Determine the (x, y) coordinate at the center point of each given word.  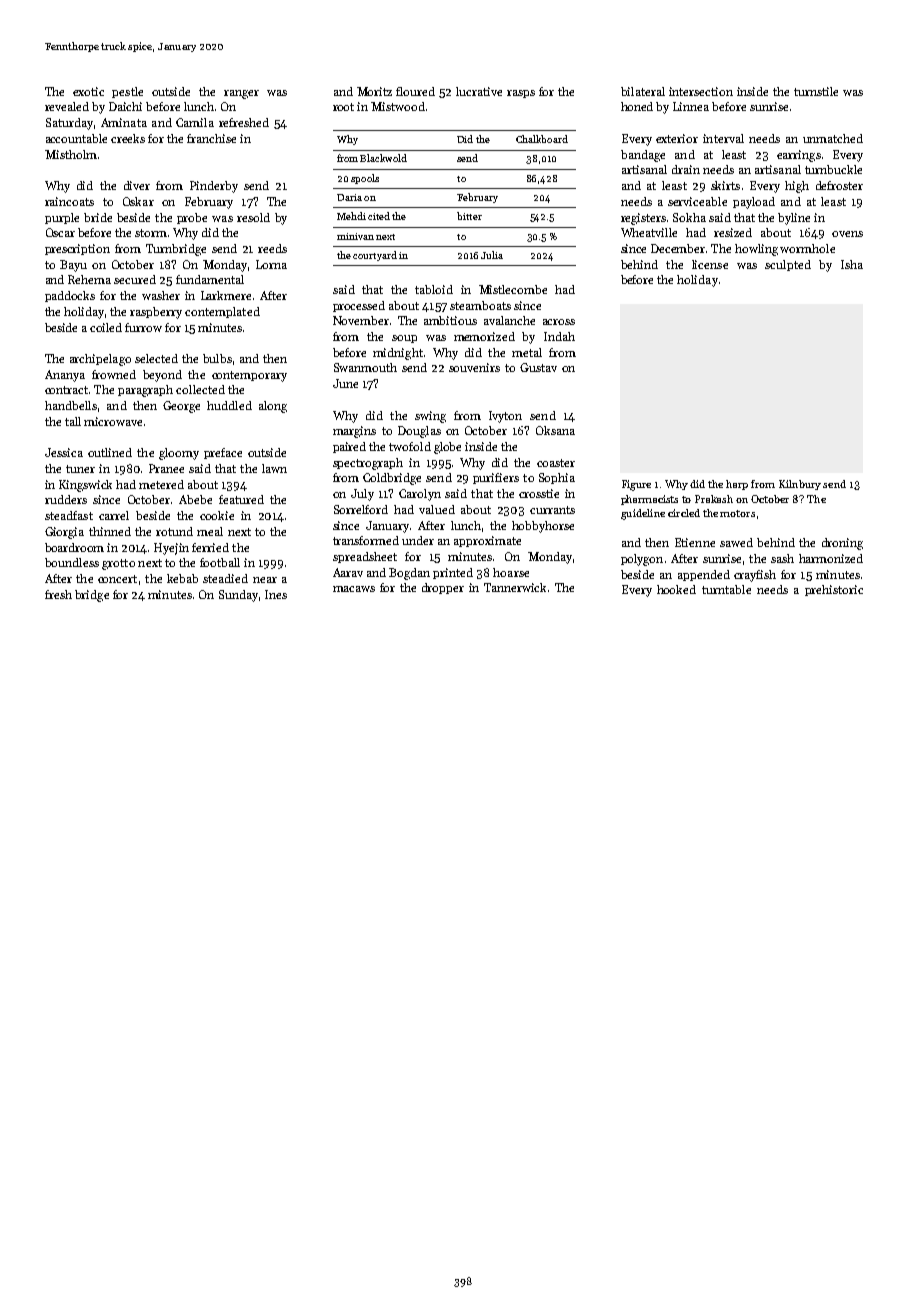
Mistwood (398, 106)
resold (253, 217)
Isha (852, 264)
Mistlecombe (513, 289)
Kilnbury (800, 485)
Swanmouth (365, 367)
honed (637, 106)
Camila (195, 122)
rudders (66, 499)
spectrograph (368, 464)
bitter (469, 216)
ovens (847, 234)
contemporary (249, 376)
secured (135, 279)
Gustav (538, 367)
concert (117, 579)
